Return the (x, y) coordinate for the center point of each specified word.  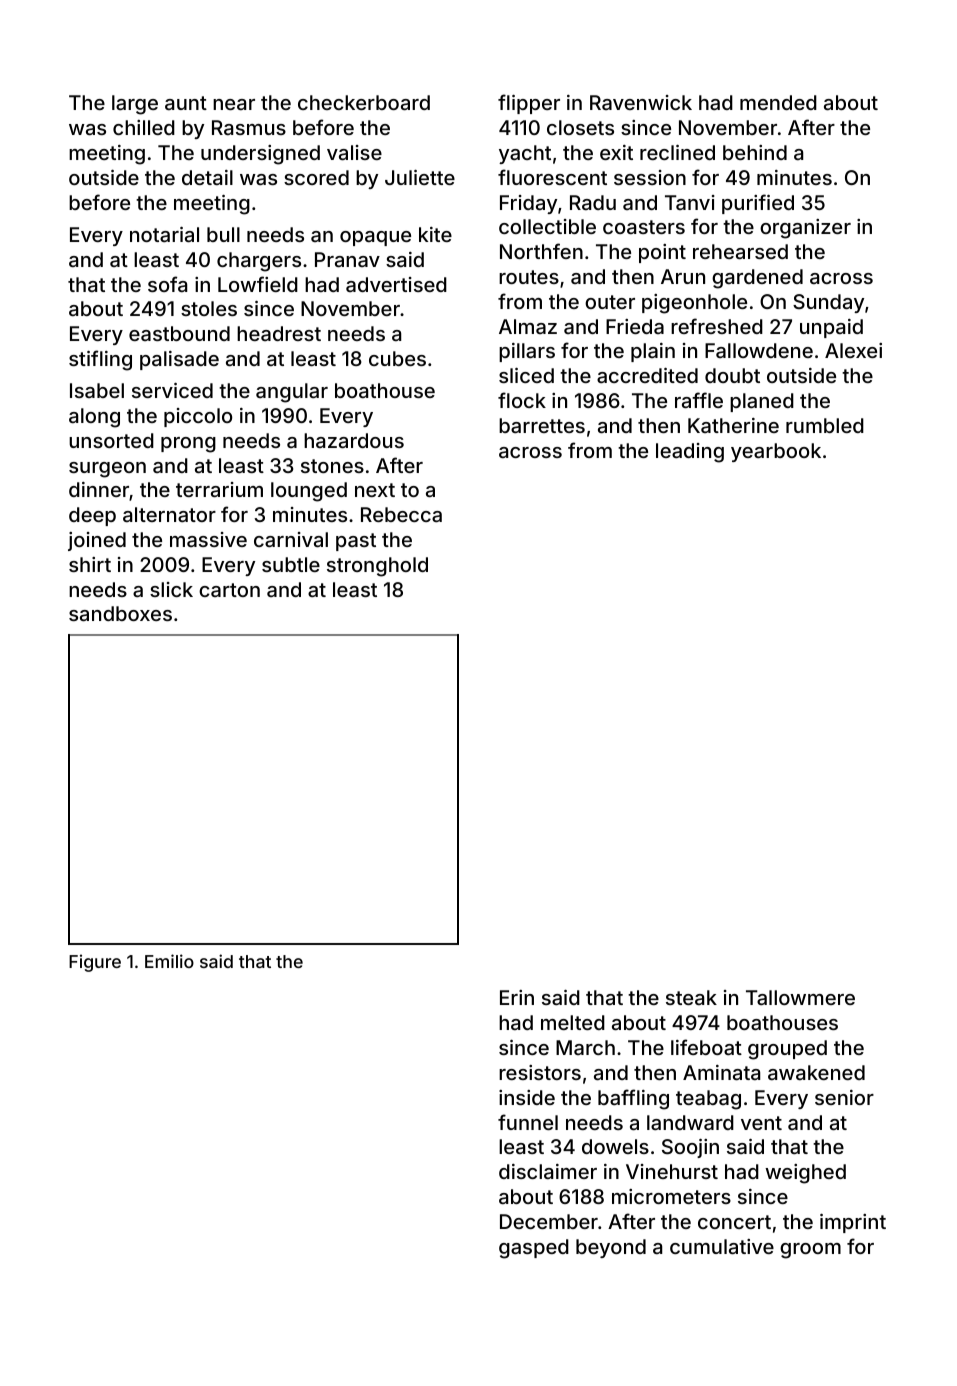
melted (573, 1022)
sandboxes (120, 613)
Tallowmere (800, 997)
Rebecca (401, 514)
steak (691, 997)
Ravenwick (641, 102)
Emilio (169, 961)
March (585, 1047)
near (234, 104)
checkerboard (364, 102)
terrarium (219, 489)
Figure (95, 963)
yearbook (776, 452)
